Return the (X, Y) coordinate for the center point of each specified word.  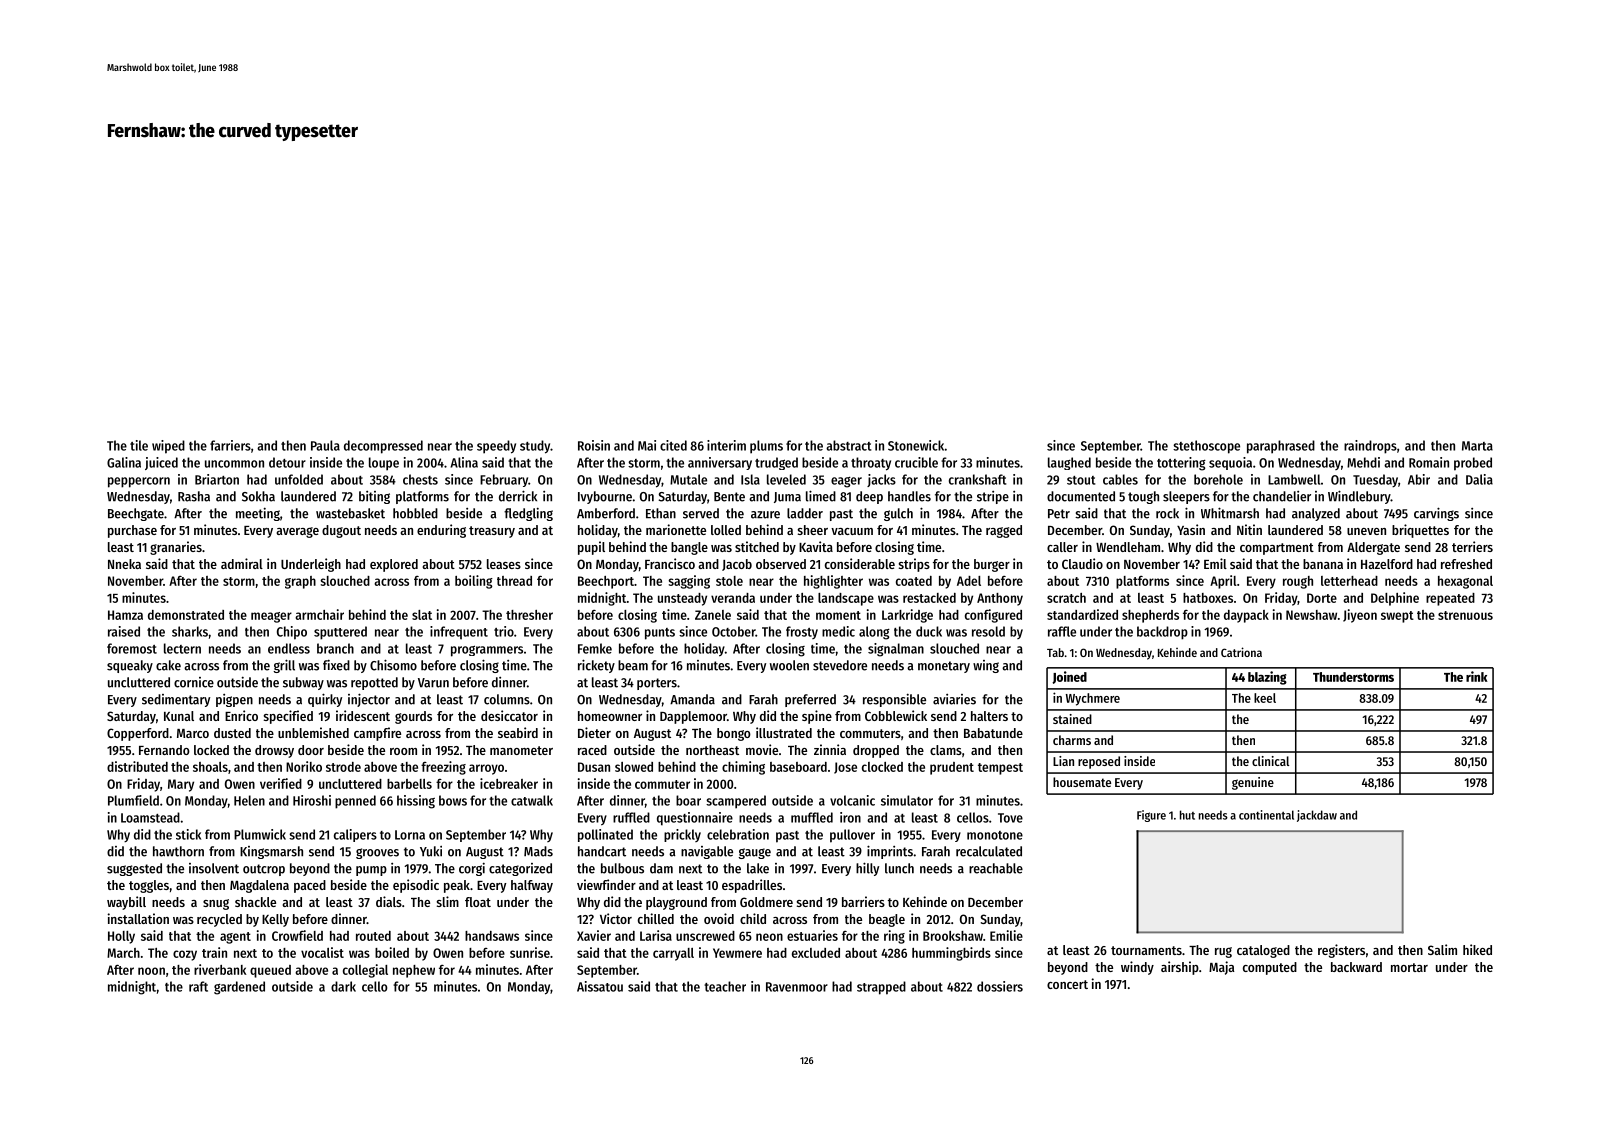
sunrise (530, 952)
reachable (996, 868)
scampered (736, 802)
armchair (319, 614)
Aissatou (600, 986)
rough (1298, 582)
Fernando (164, 750)
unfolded (299, 479)
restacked (929, 598)
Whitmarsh (1230, 513)
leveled (786, 479)
